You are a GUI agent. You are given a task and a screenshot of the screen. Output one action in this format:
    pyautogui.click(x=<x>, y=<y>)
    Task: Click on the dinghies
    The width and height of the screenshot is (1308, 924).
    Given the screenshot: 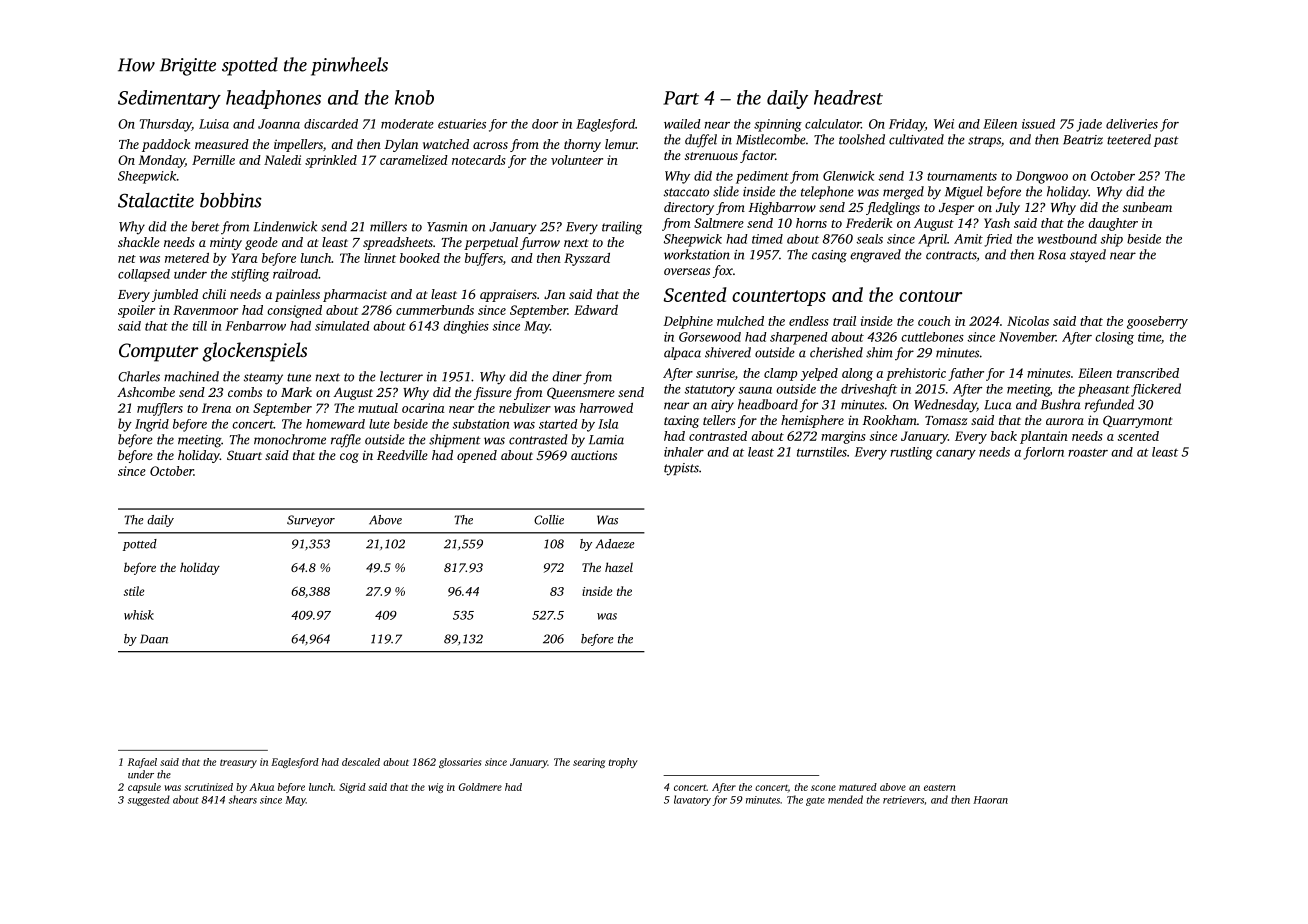 What is the action you would take?
    pyautogui.click(x=466, y=327)
